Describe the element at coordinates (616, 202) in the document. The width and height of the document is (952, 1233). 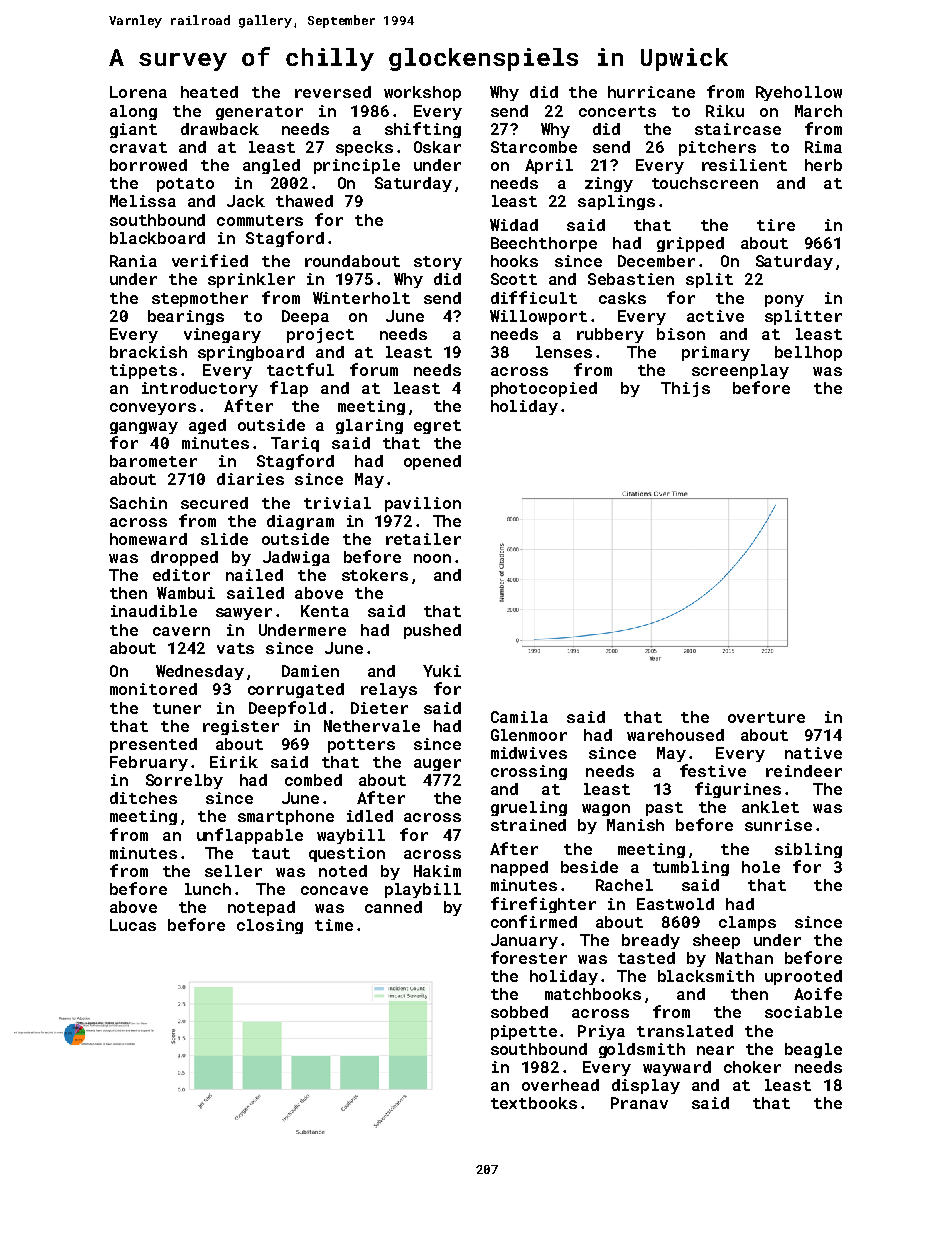
I see `saplings` at that location.
